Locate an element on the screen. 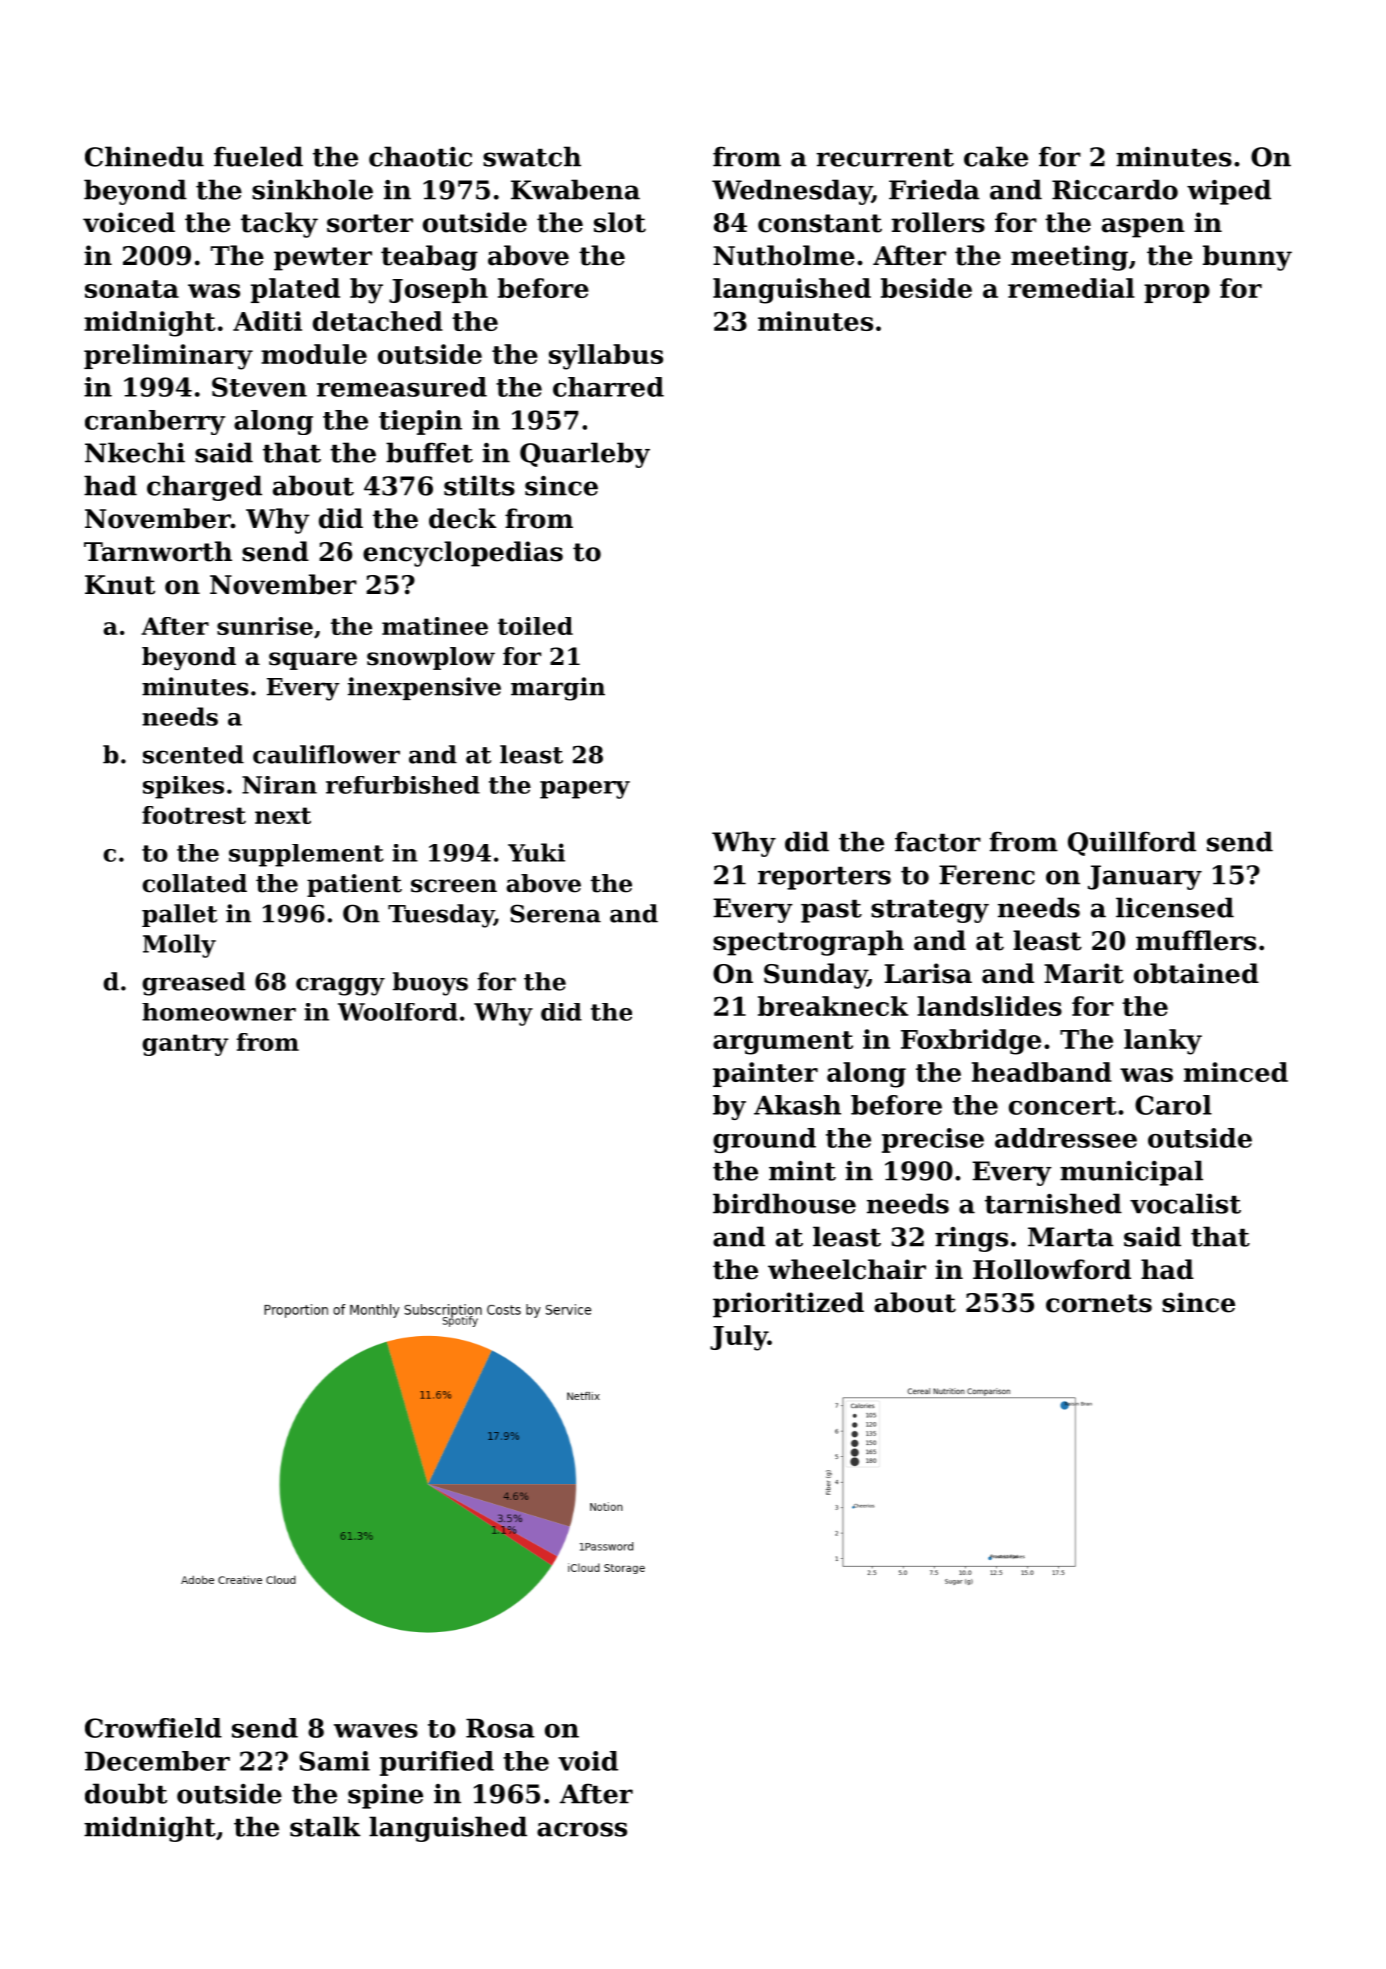  remedial is located at coordinates (1071, 288).
